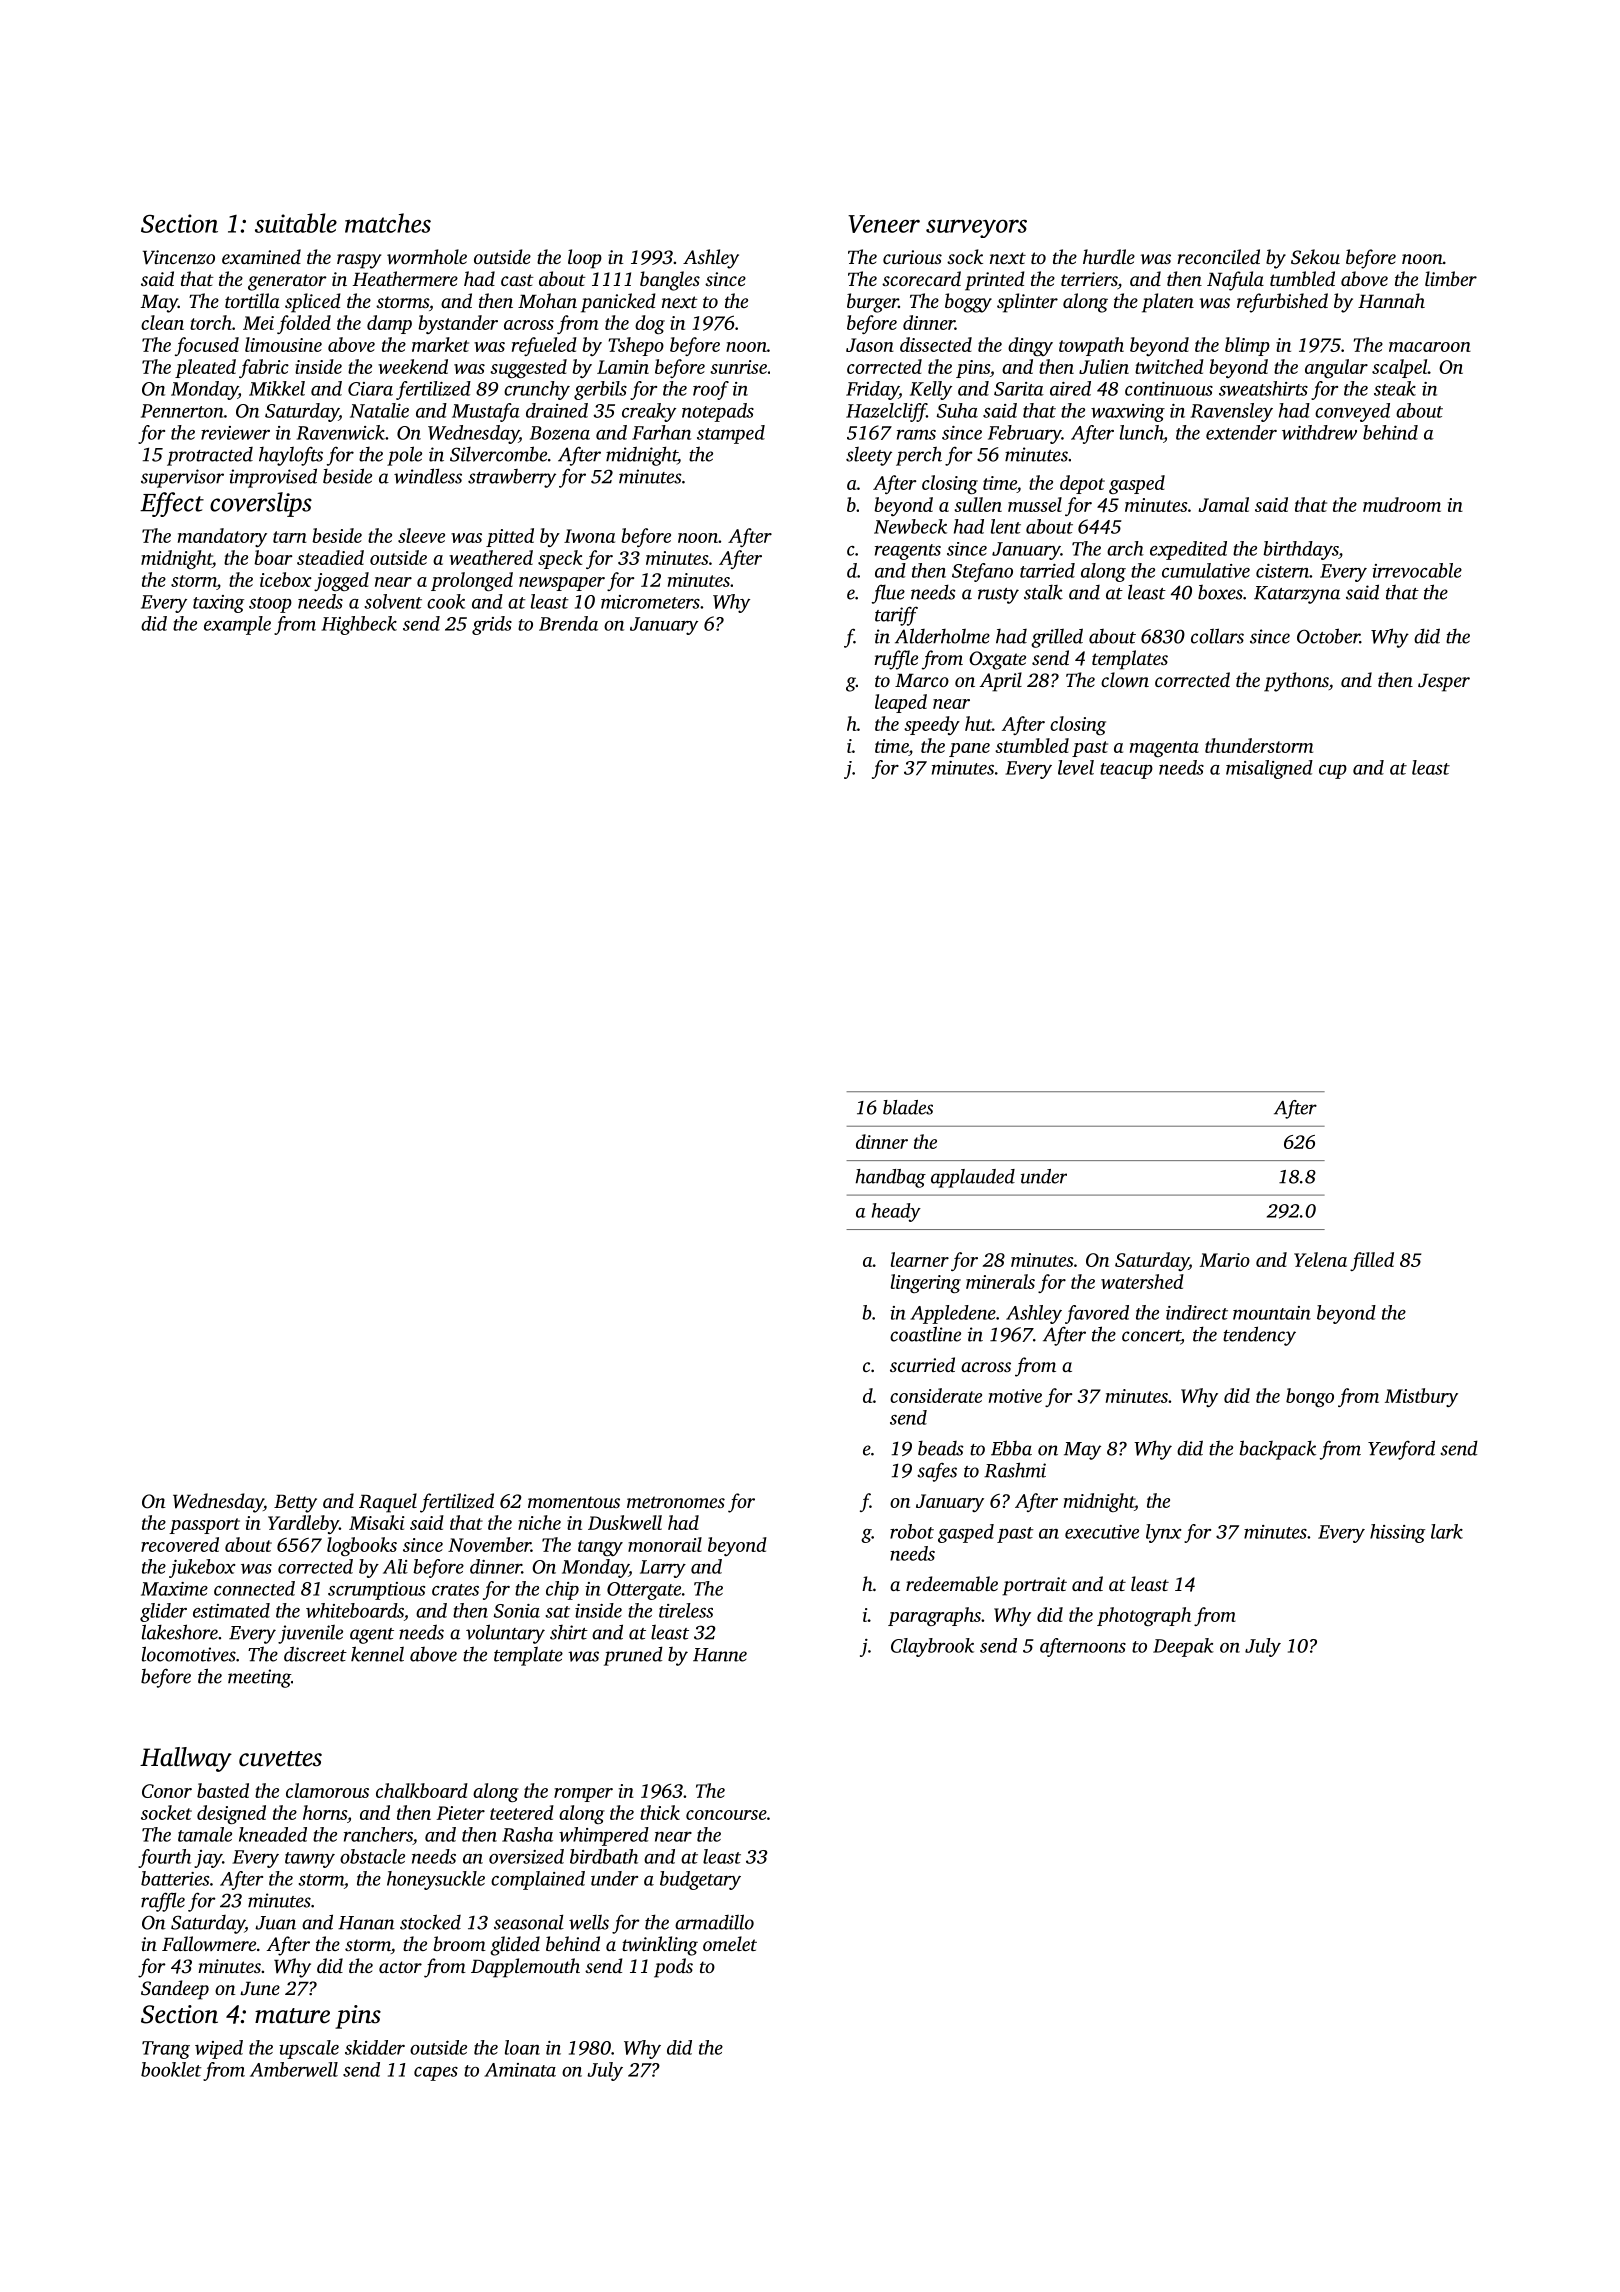 This screenshot has width=1620, height=2292. Describe the element at coordinates (884, 224) in the screenshot. I see `Veneer` at that location.
